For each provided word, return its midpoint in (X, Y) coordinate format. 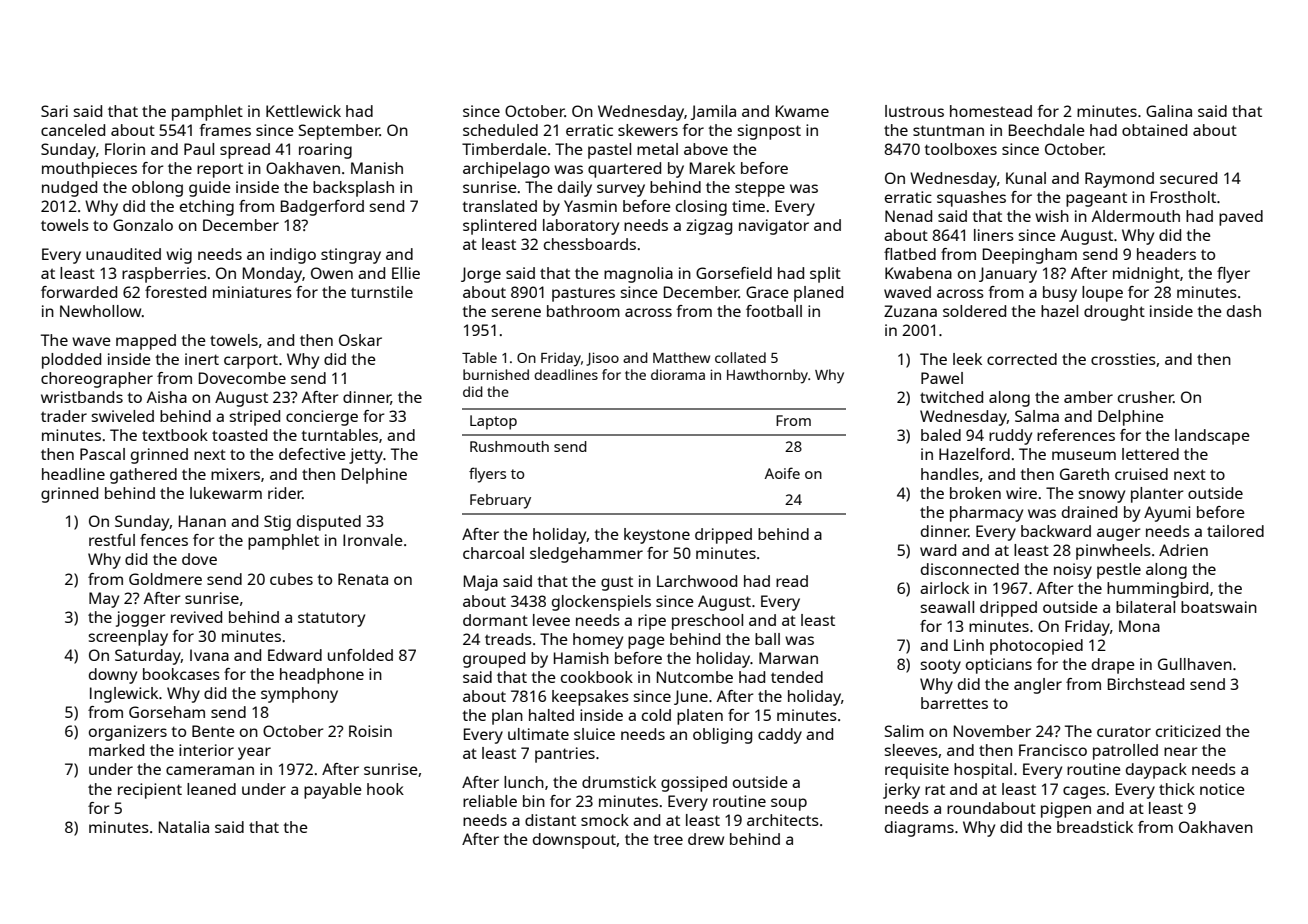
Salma (1037, 416)
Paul (199, 149)
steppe (760, 189)
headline (73, 474)
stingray (351, 256)
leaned (211, 789)
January (1008, 275)
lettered (1150, 454)
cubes (291, 579)
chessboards (590, 244)
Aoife (782, 473)
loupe (1102, 294)
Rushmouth (509, 446)
